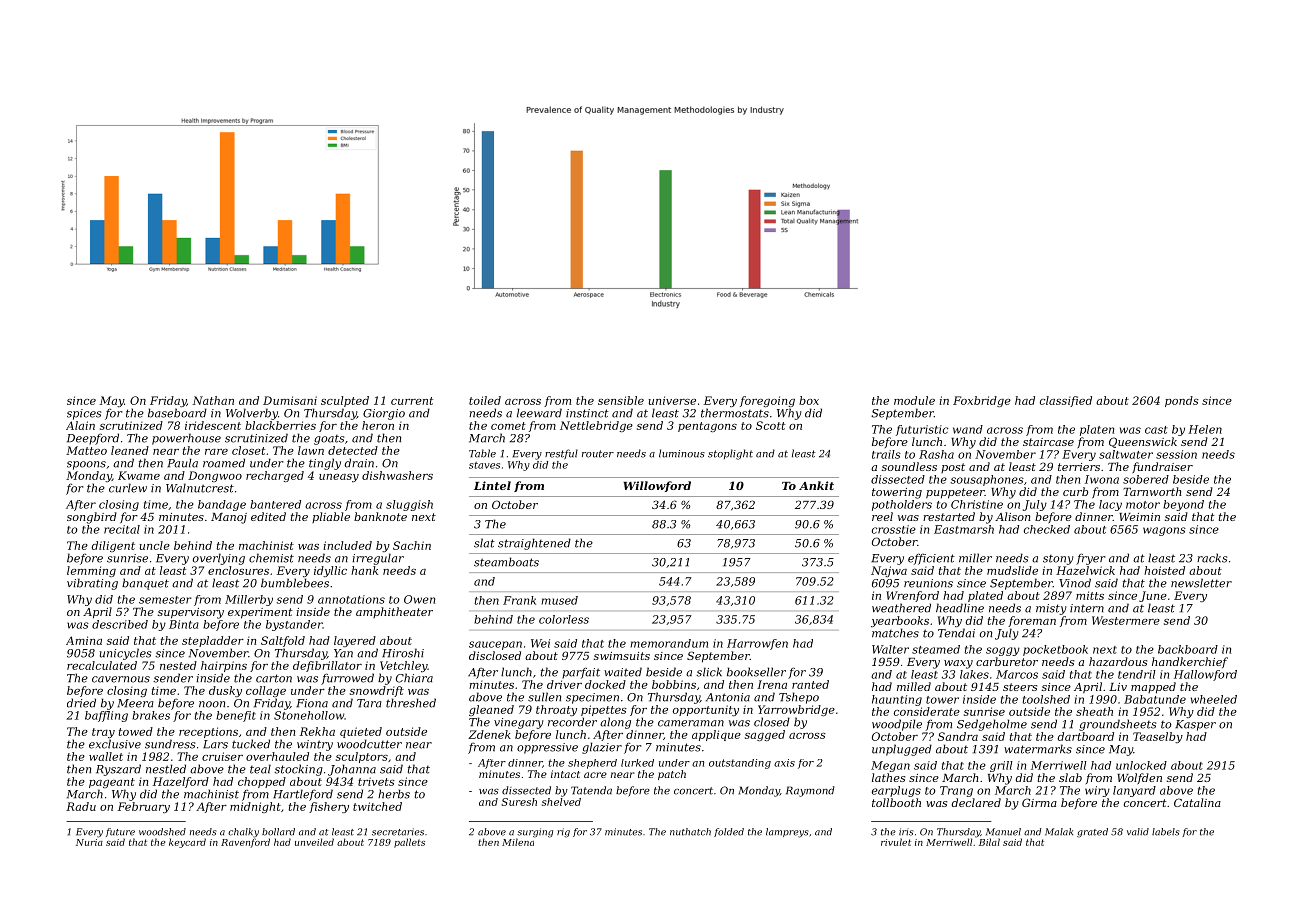 This screenshot has width=1308, height=924. I want to click on fryer, so click(1090, 559).
